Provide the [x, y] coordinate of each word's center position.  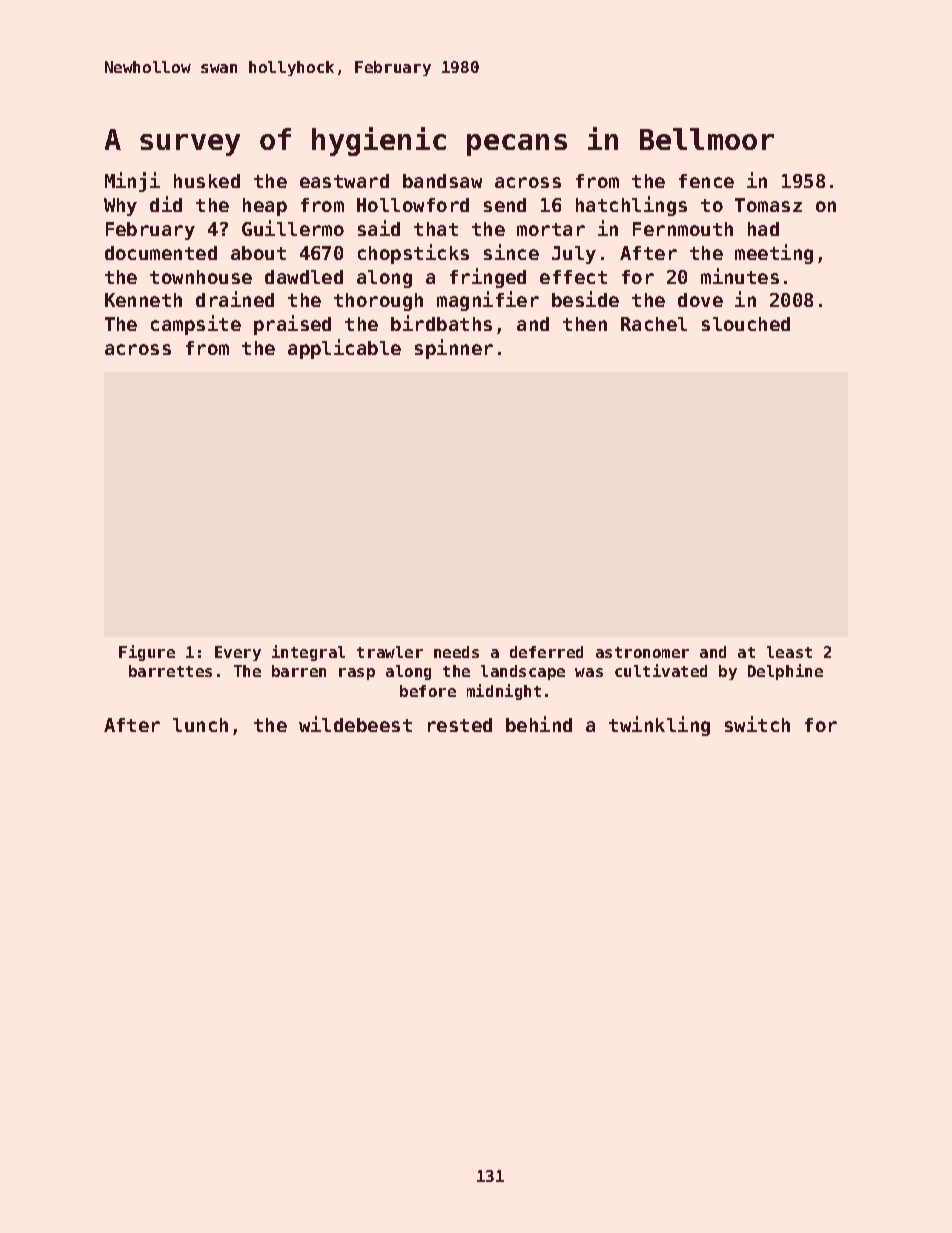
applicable [344, 349]
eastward [344, 181]
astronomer [642, 652]
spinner [454, 349]
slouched [746, 324]
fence [706, 181]
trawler [390, 652]
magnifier [488, 301]
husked [207, 181]
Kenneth [143, 300]
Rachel [654, 324]
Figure [147, 653]
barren [299, 671]
